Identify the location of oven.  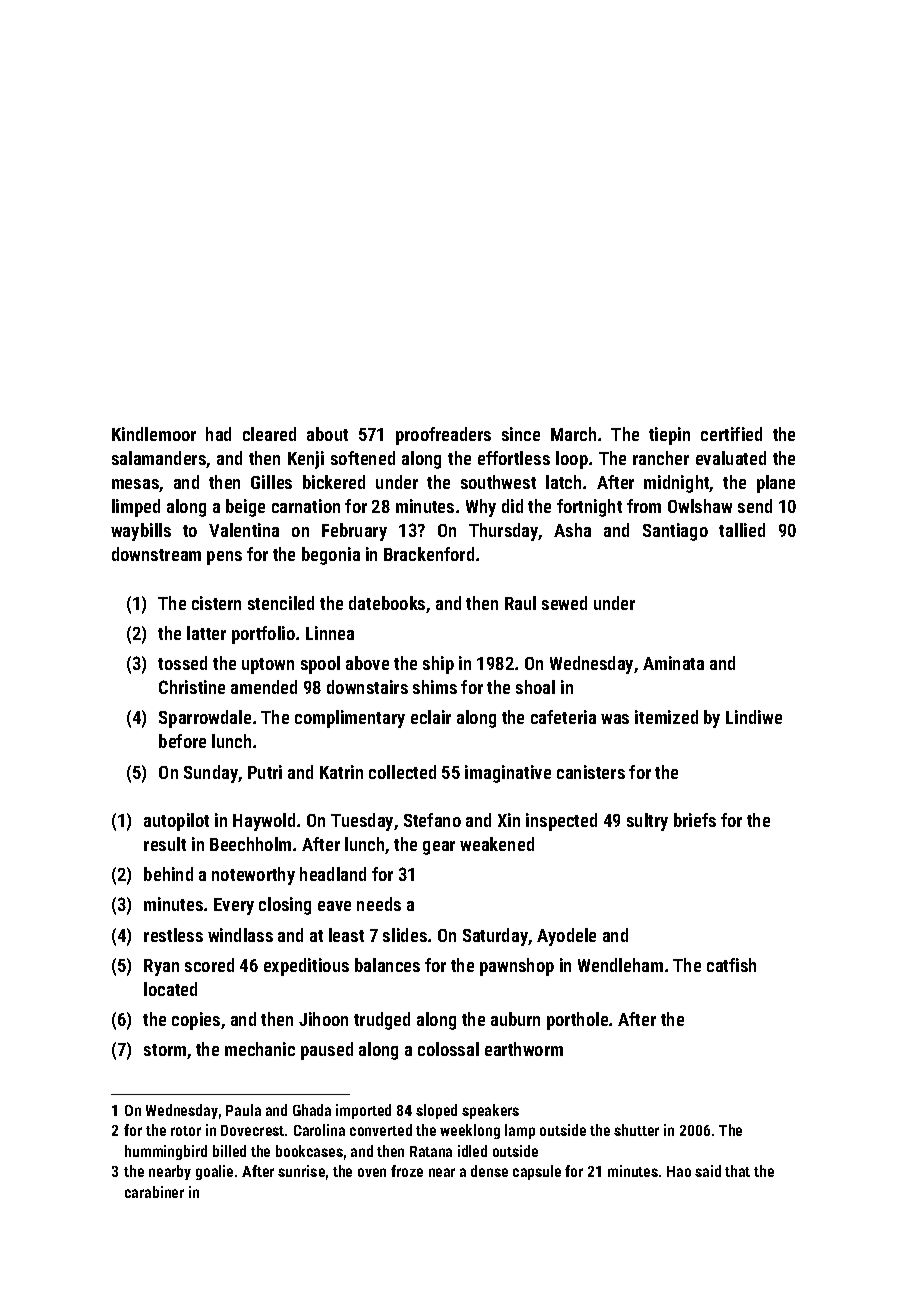
(372, 1172).
